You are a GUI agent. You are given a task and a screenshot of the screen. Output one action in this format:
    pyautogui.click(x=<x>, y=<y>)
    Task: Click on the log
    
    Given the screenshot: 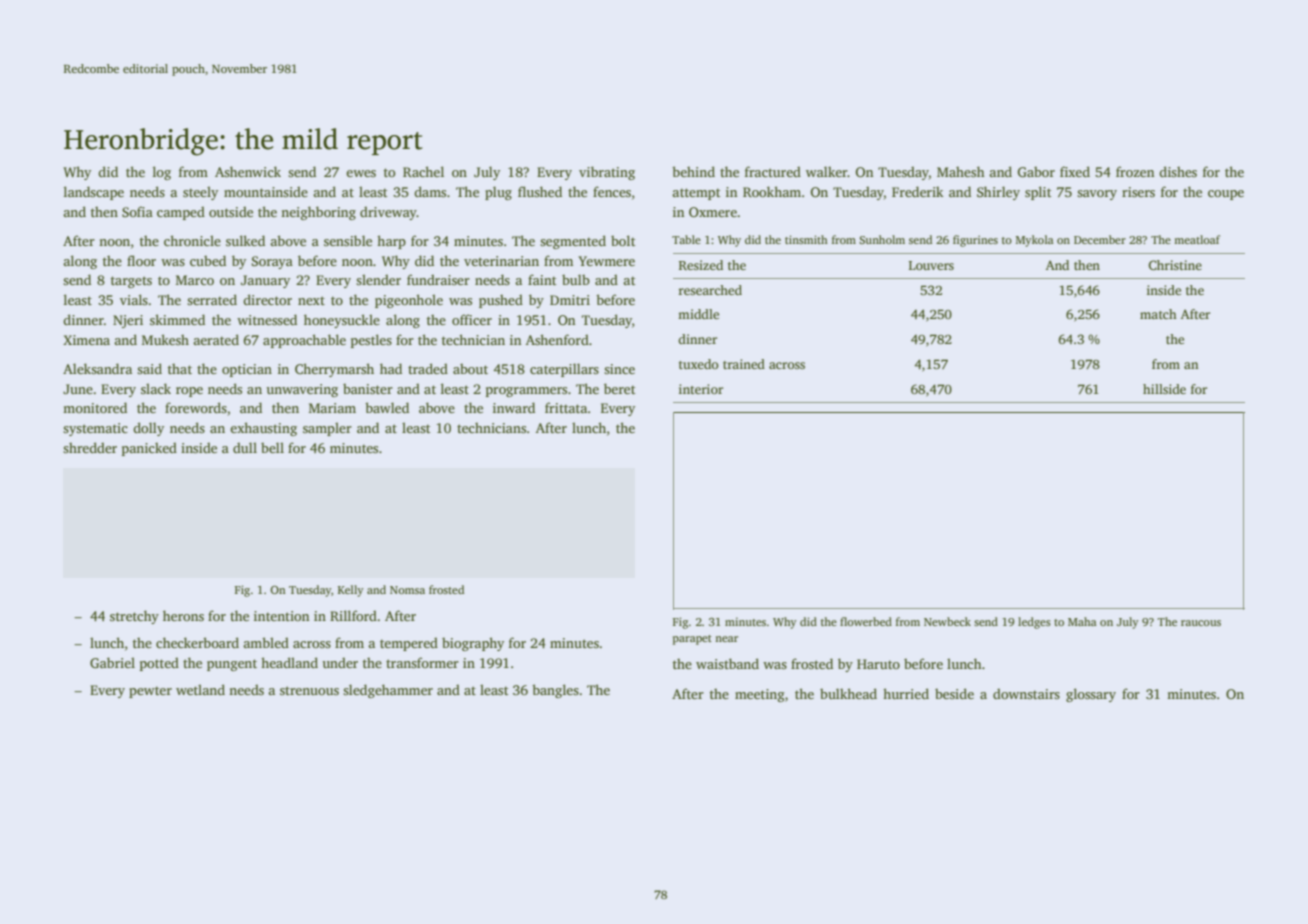 What is the action you would take?
    pyautogui.click(x=162, y=173)
